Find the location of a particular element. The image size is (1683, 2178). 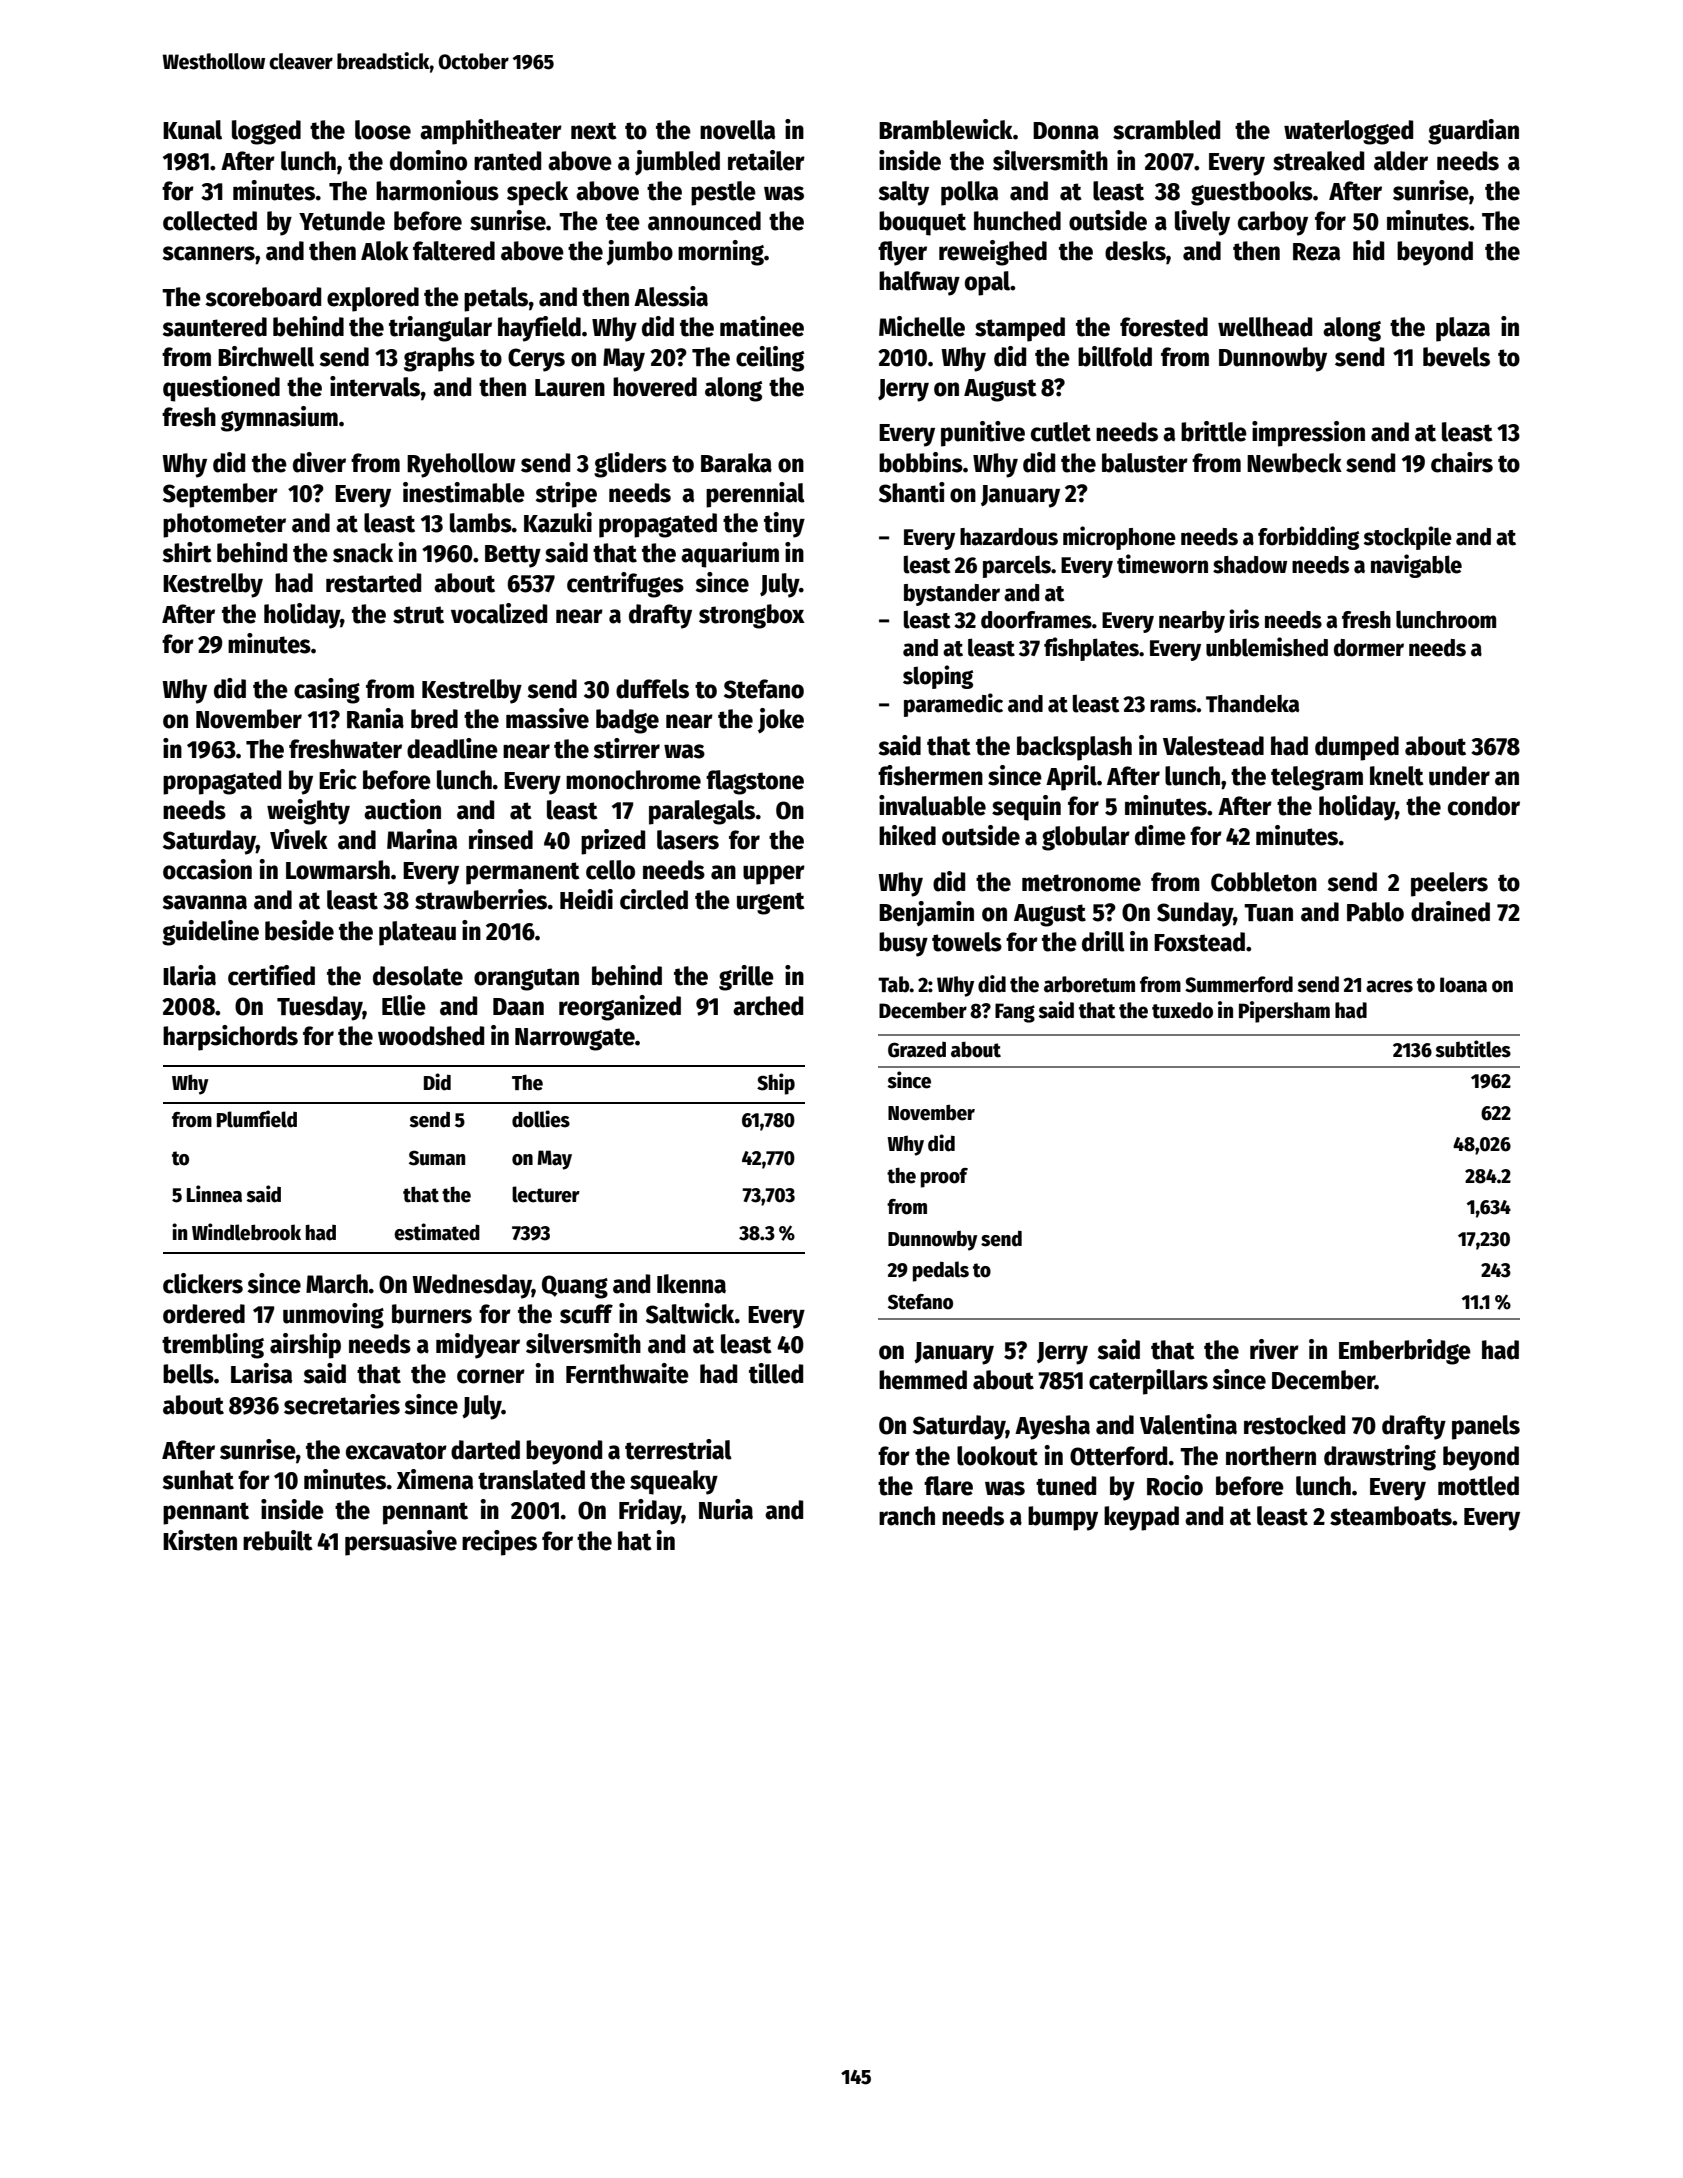

bumpy is located at coordinates (1063, 1518).
